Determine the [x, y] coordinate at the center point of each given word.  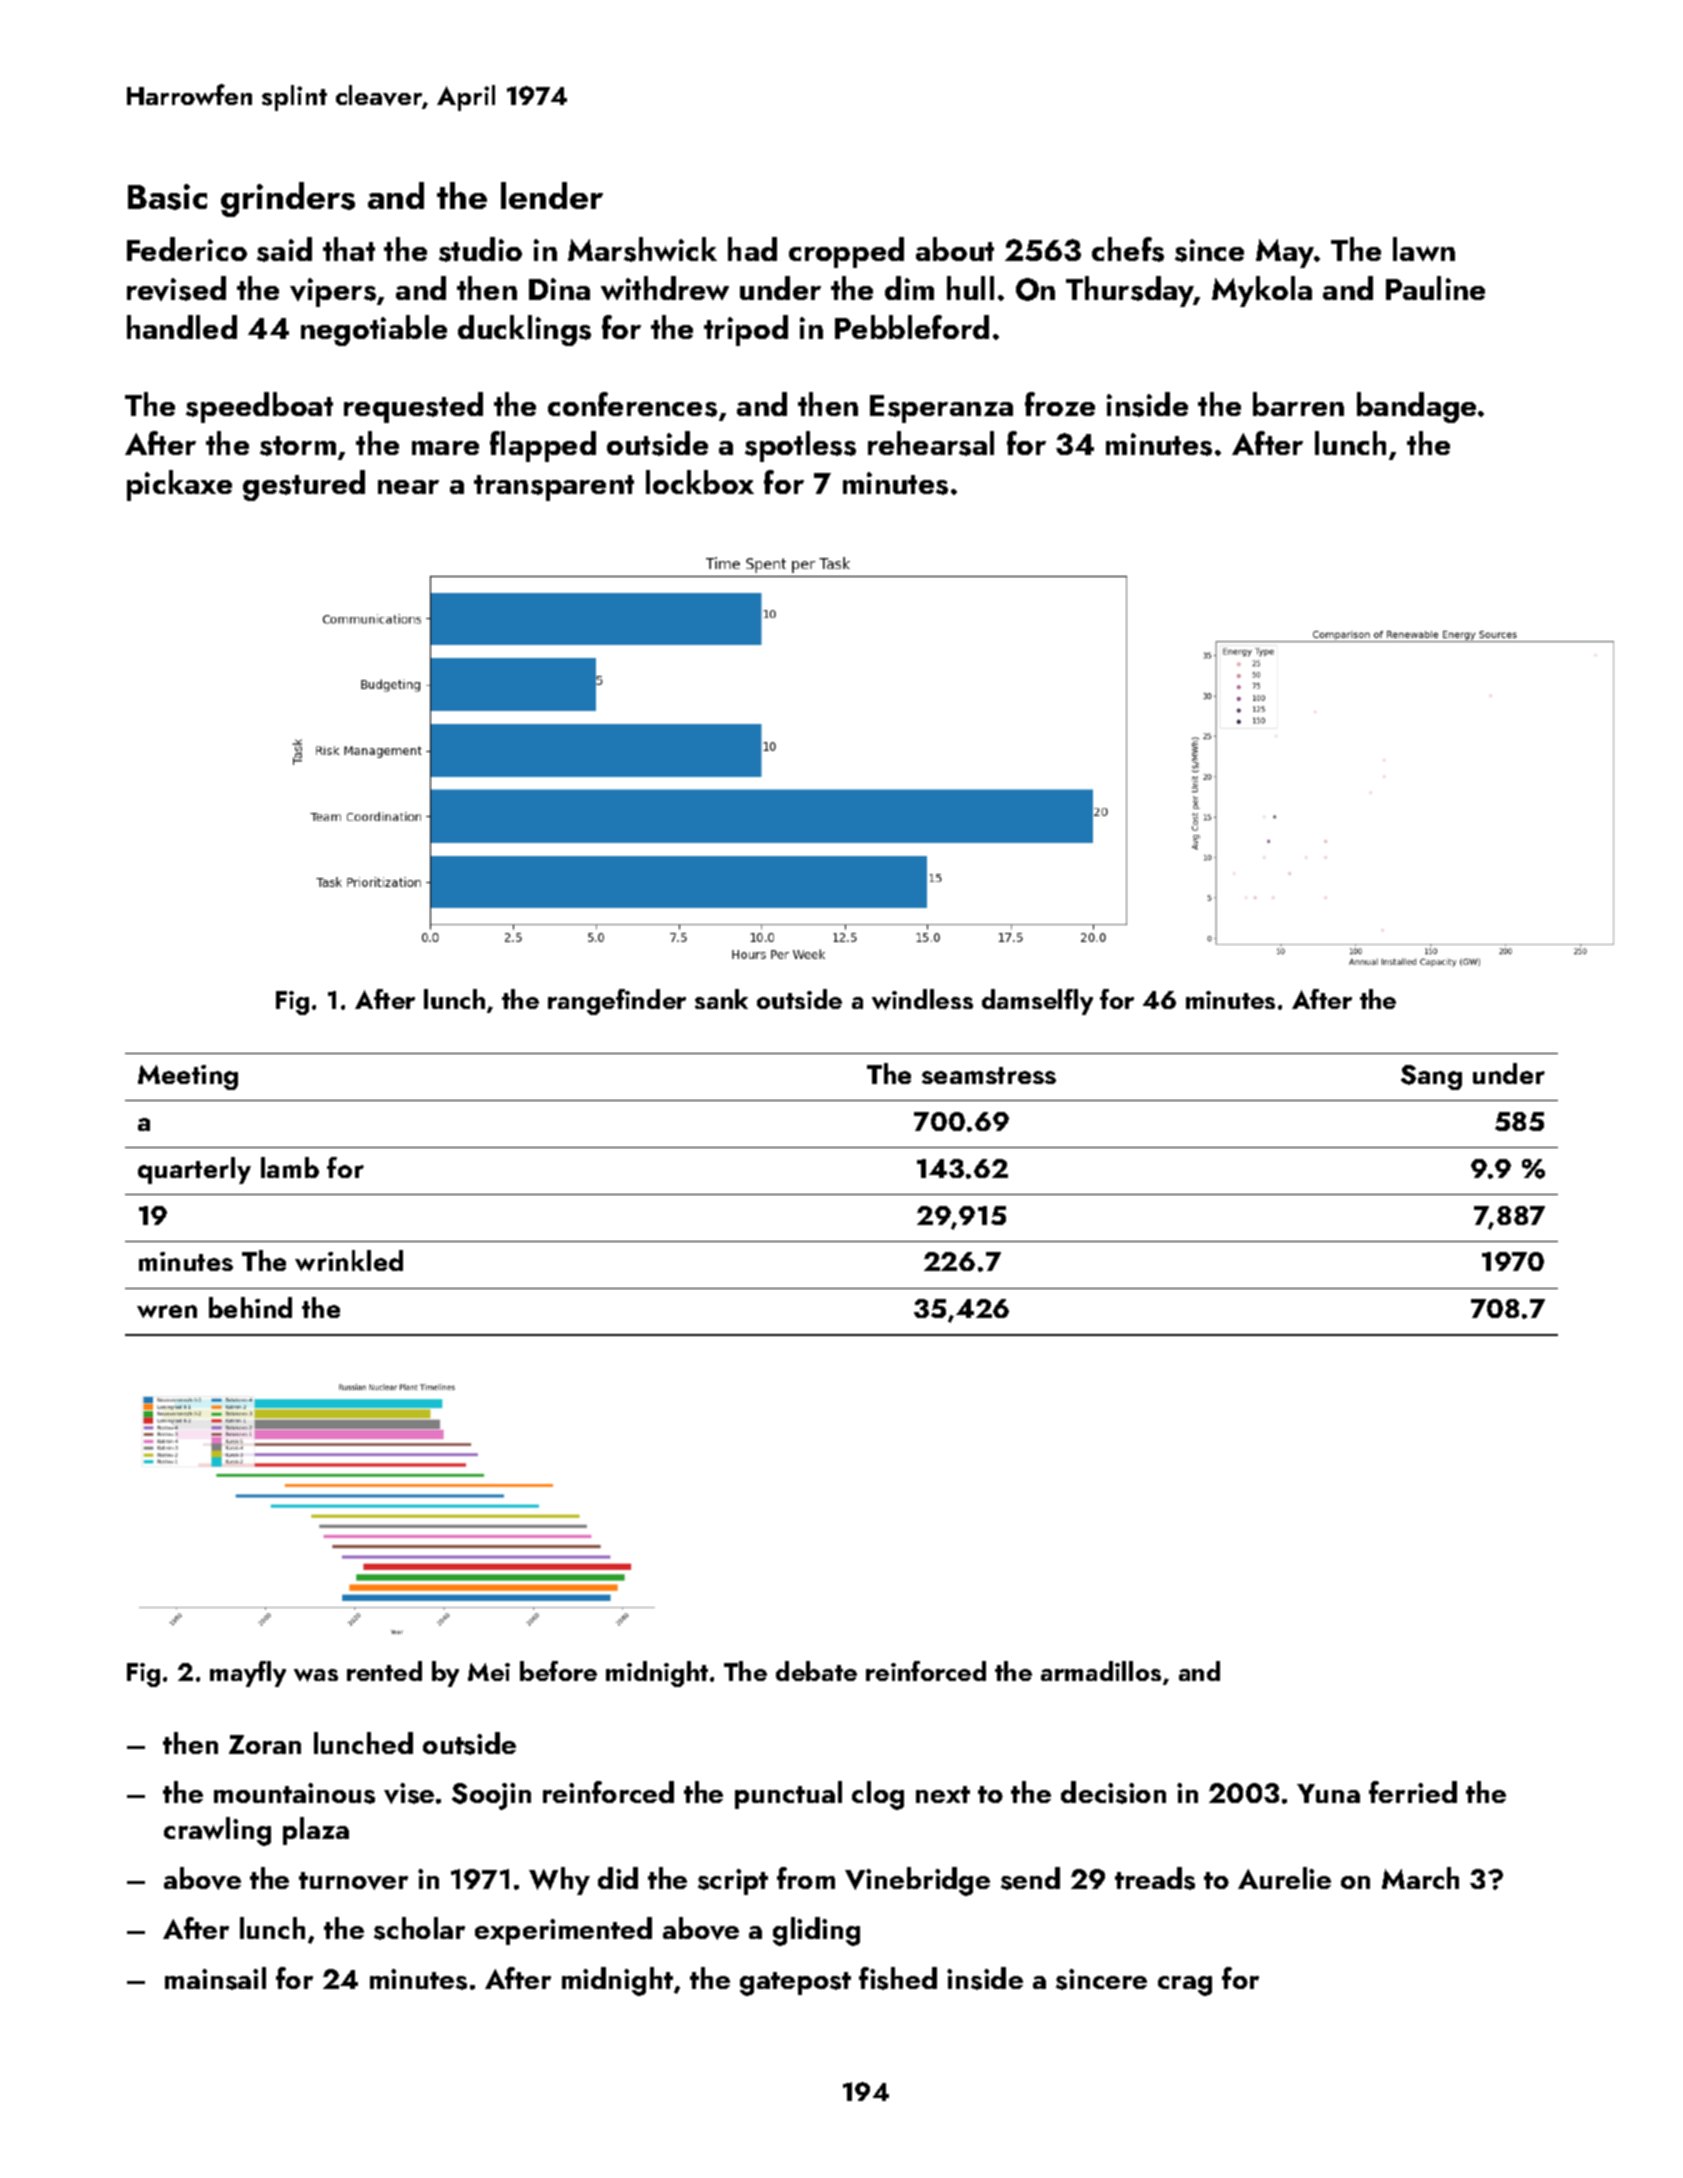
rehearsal [931, 443]
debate [816, 1671]
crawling [217, 1831]
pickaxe [179, 485]
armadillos [1101, 1671]
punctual [788, 1795]
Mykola [1262, 291]
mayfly [248, 1674]
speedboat [259, 407]
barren [1298, 404]
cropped [846, 252]
